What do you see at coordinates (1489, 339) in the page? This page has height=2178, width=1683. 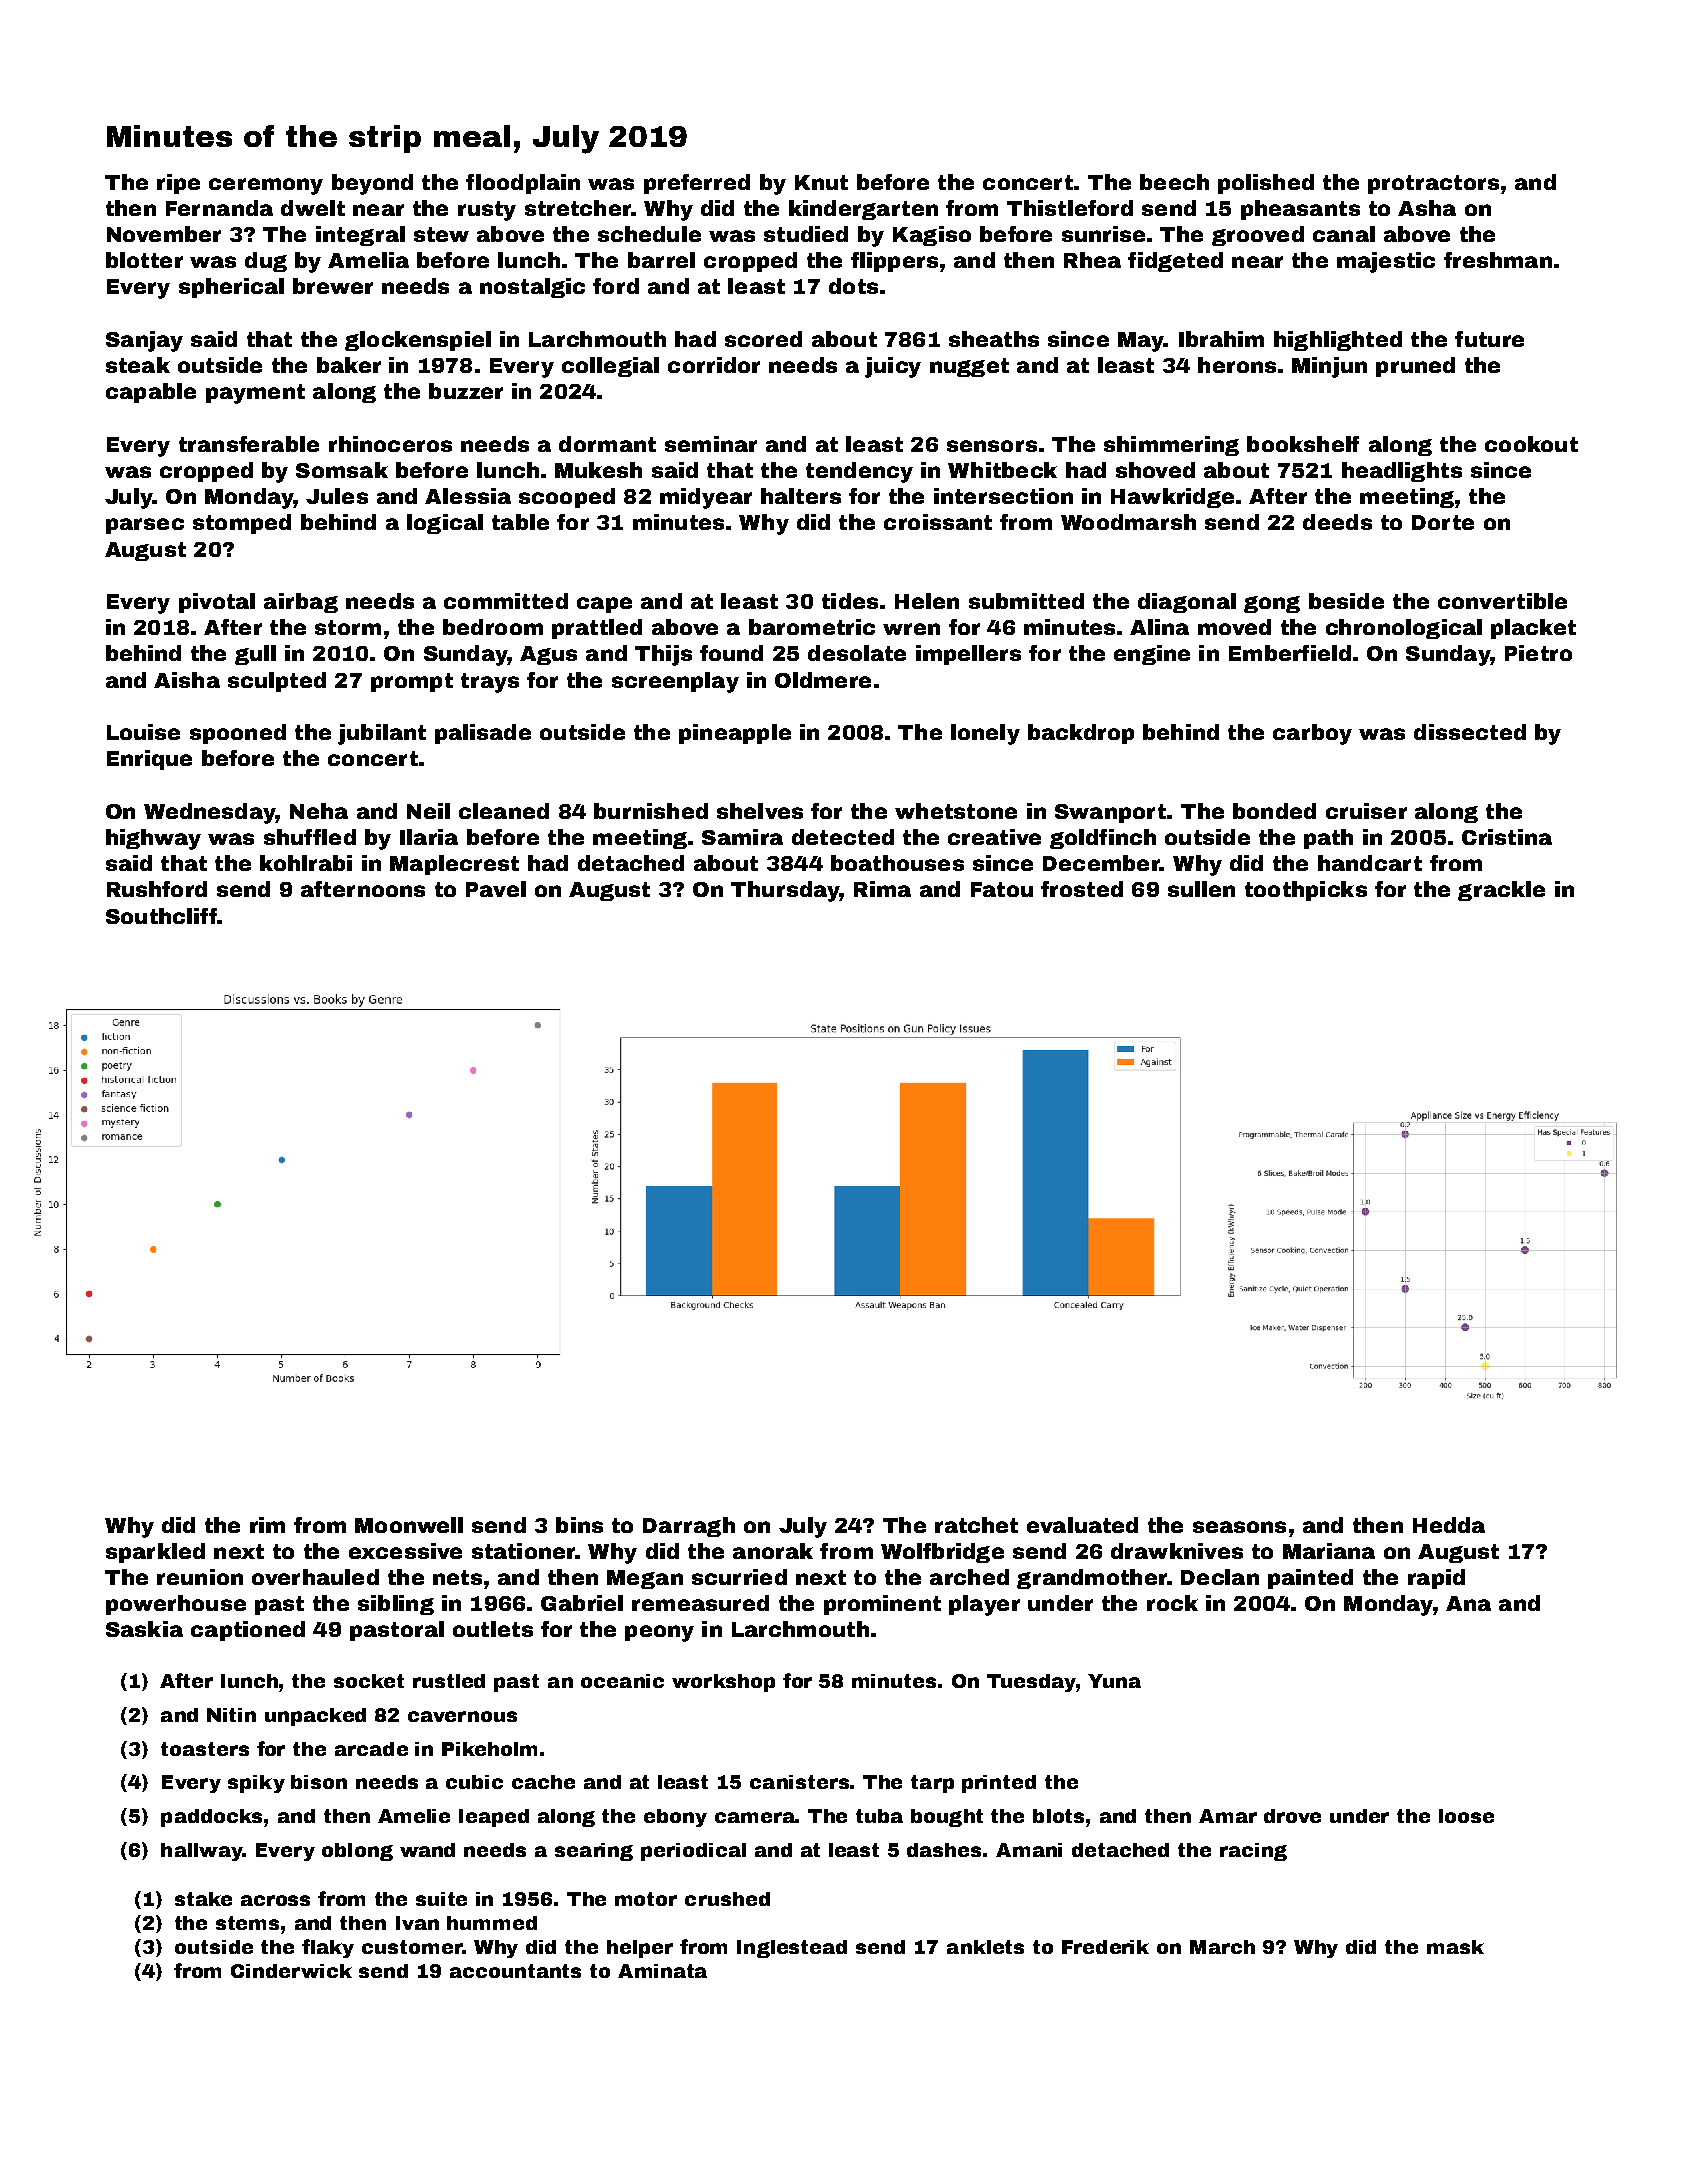 I see `future` at bounding box center [1489, 339].
